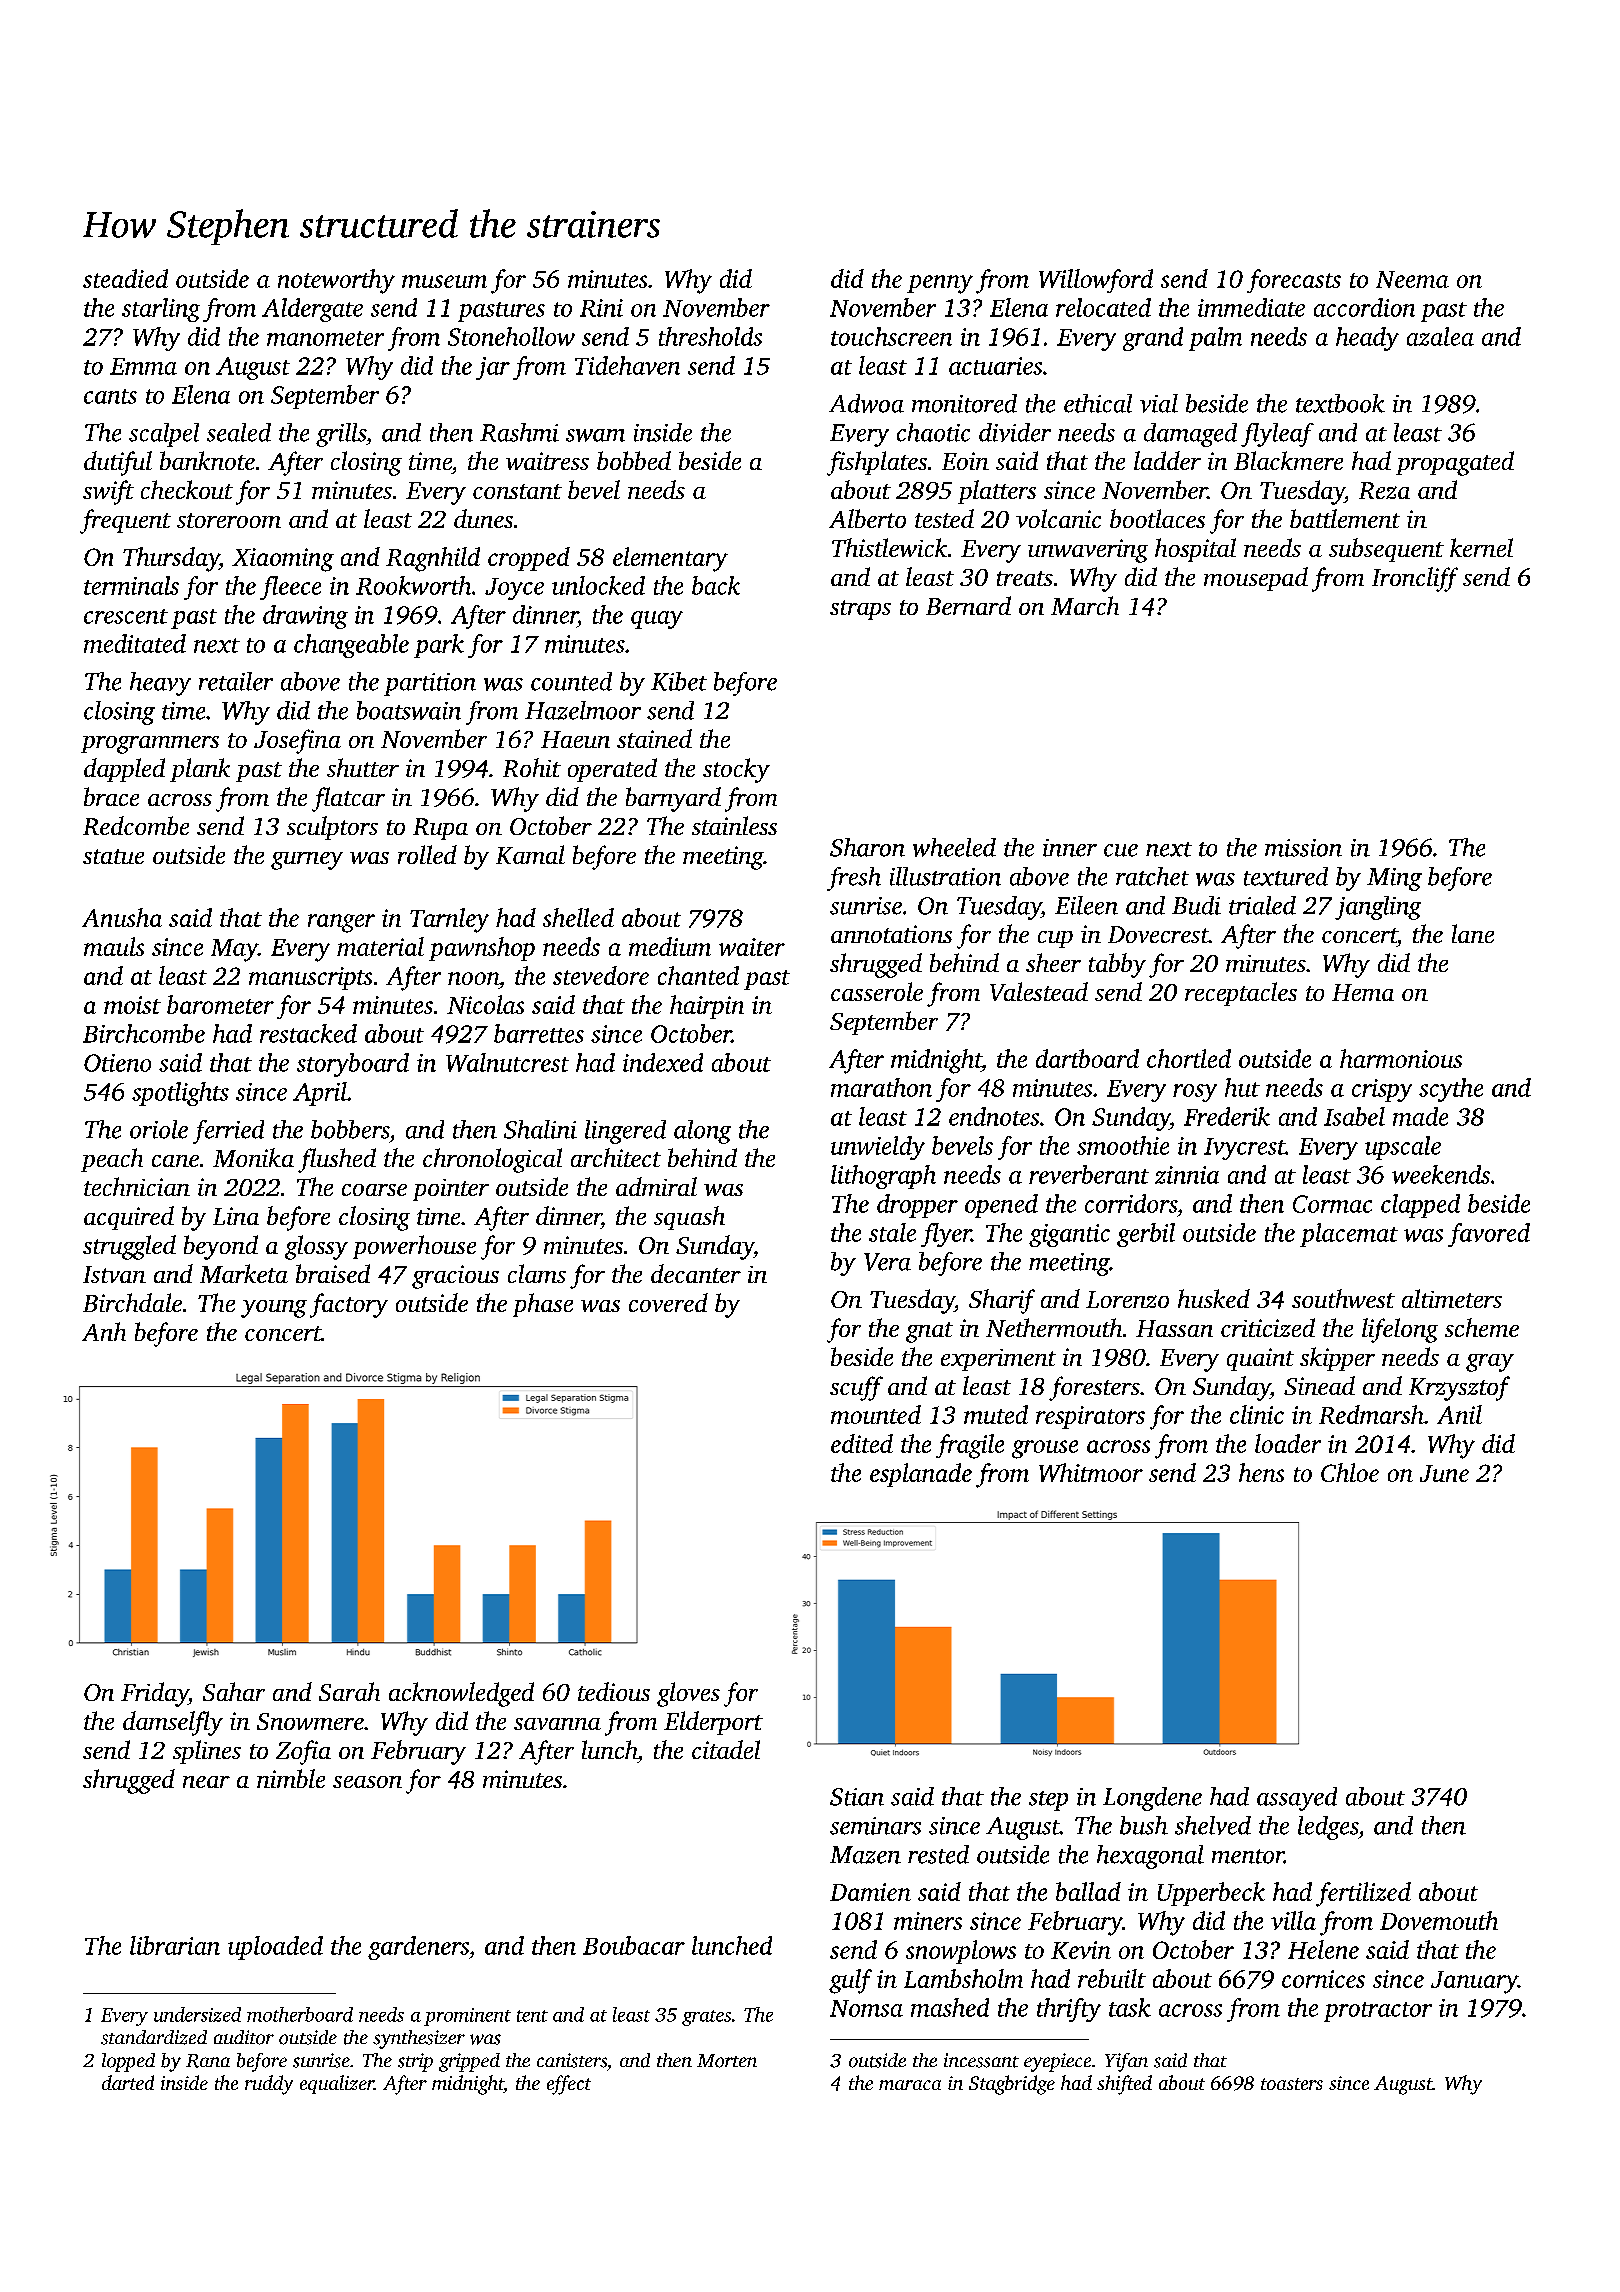 Image resolution: width=1620 pixels, height=2292 pixels. I want to click on librarian, so click(175, 1945).
